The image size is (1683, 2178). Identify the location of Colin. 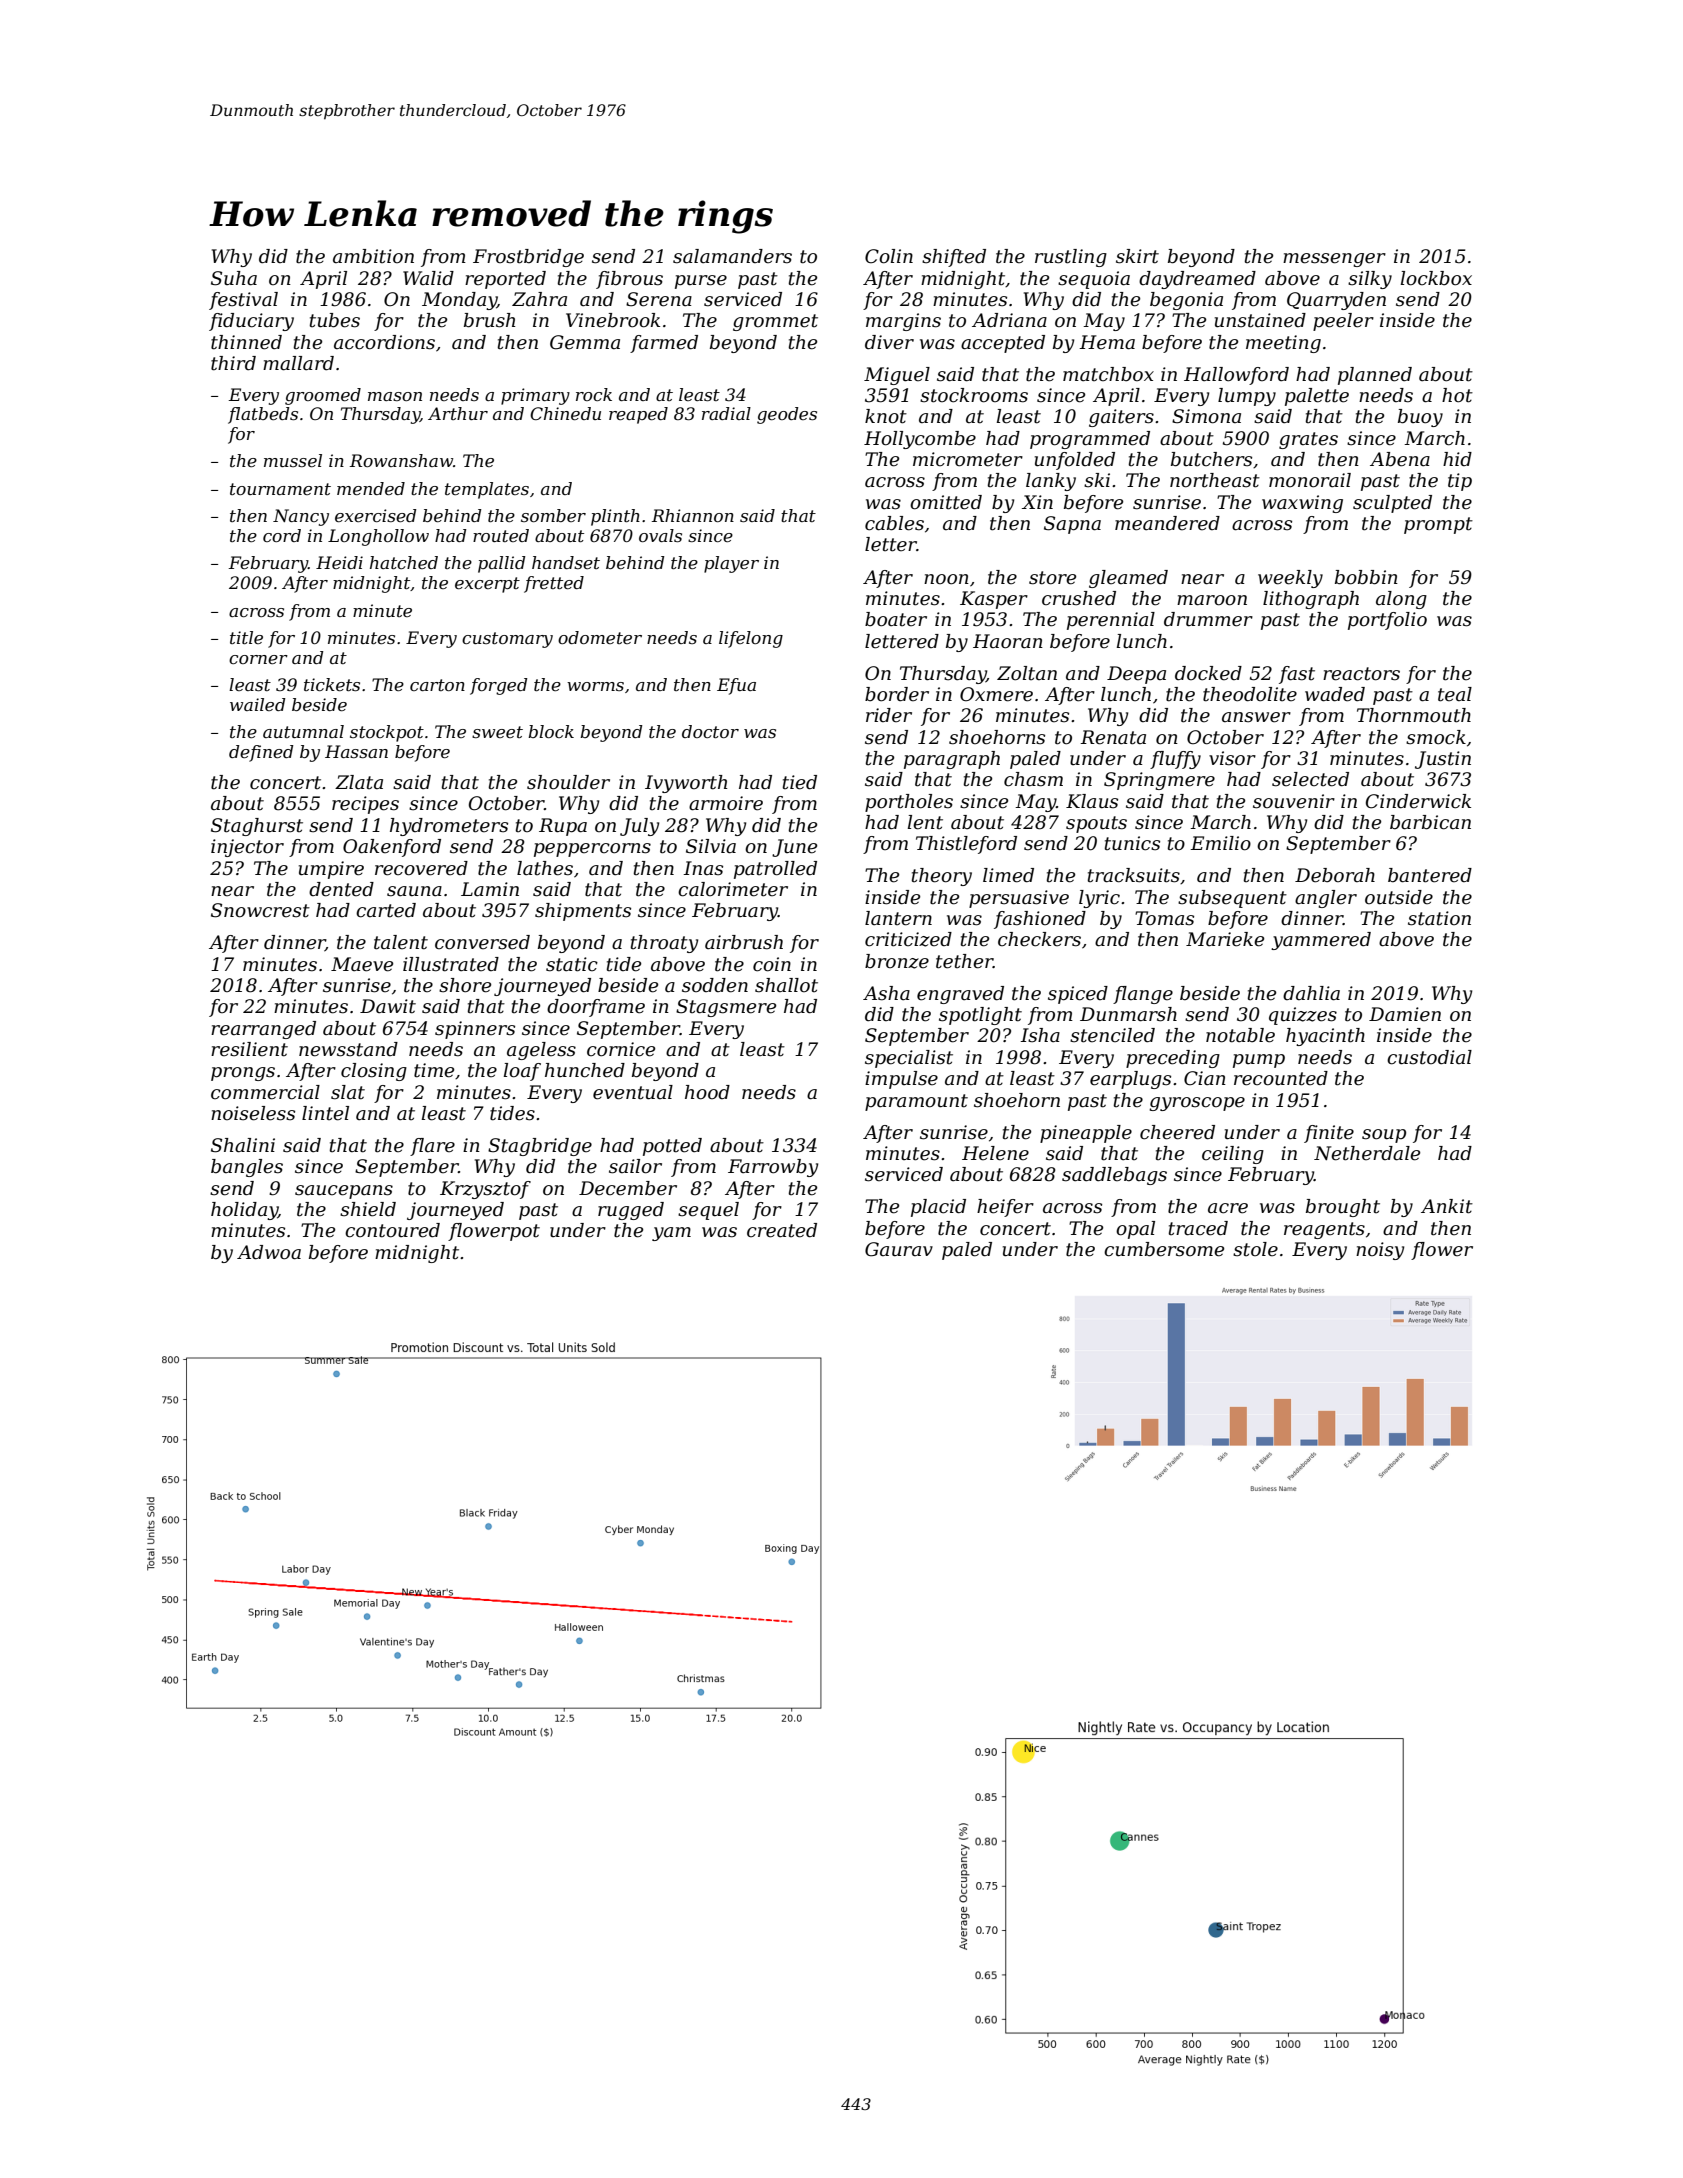
(889, 256).
